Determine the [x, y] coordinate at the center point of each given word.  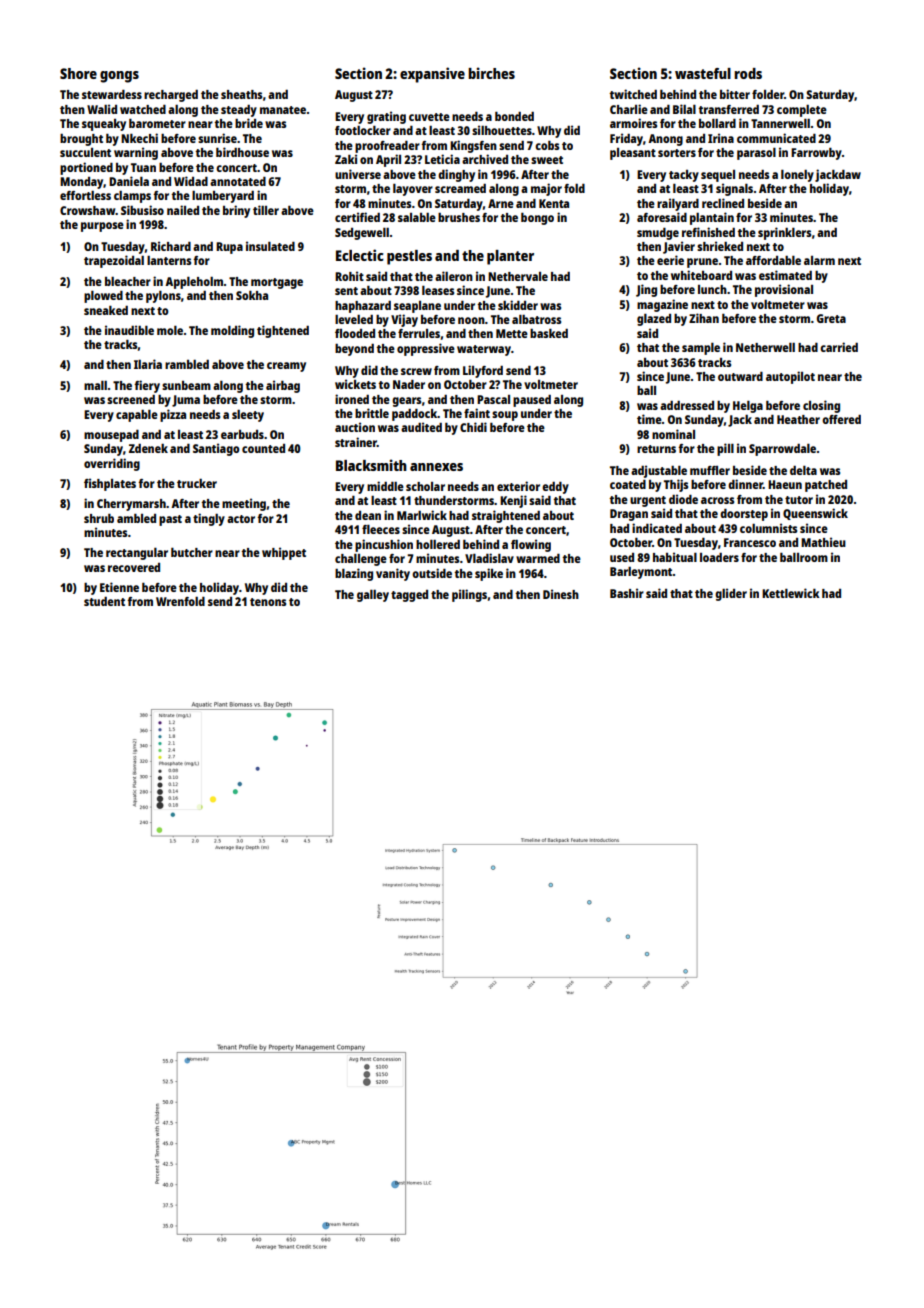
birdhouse [242, 152]
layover [413, 190]
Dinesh [561, 594]
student [104, 601]
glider [731, 594]
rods [748, 73]
